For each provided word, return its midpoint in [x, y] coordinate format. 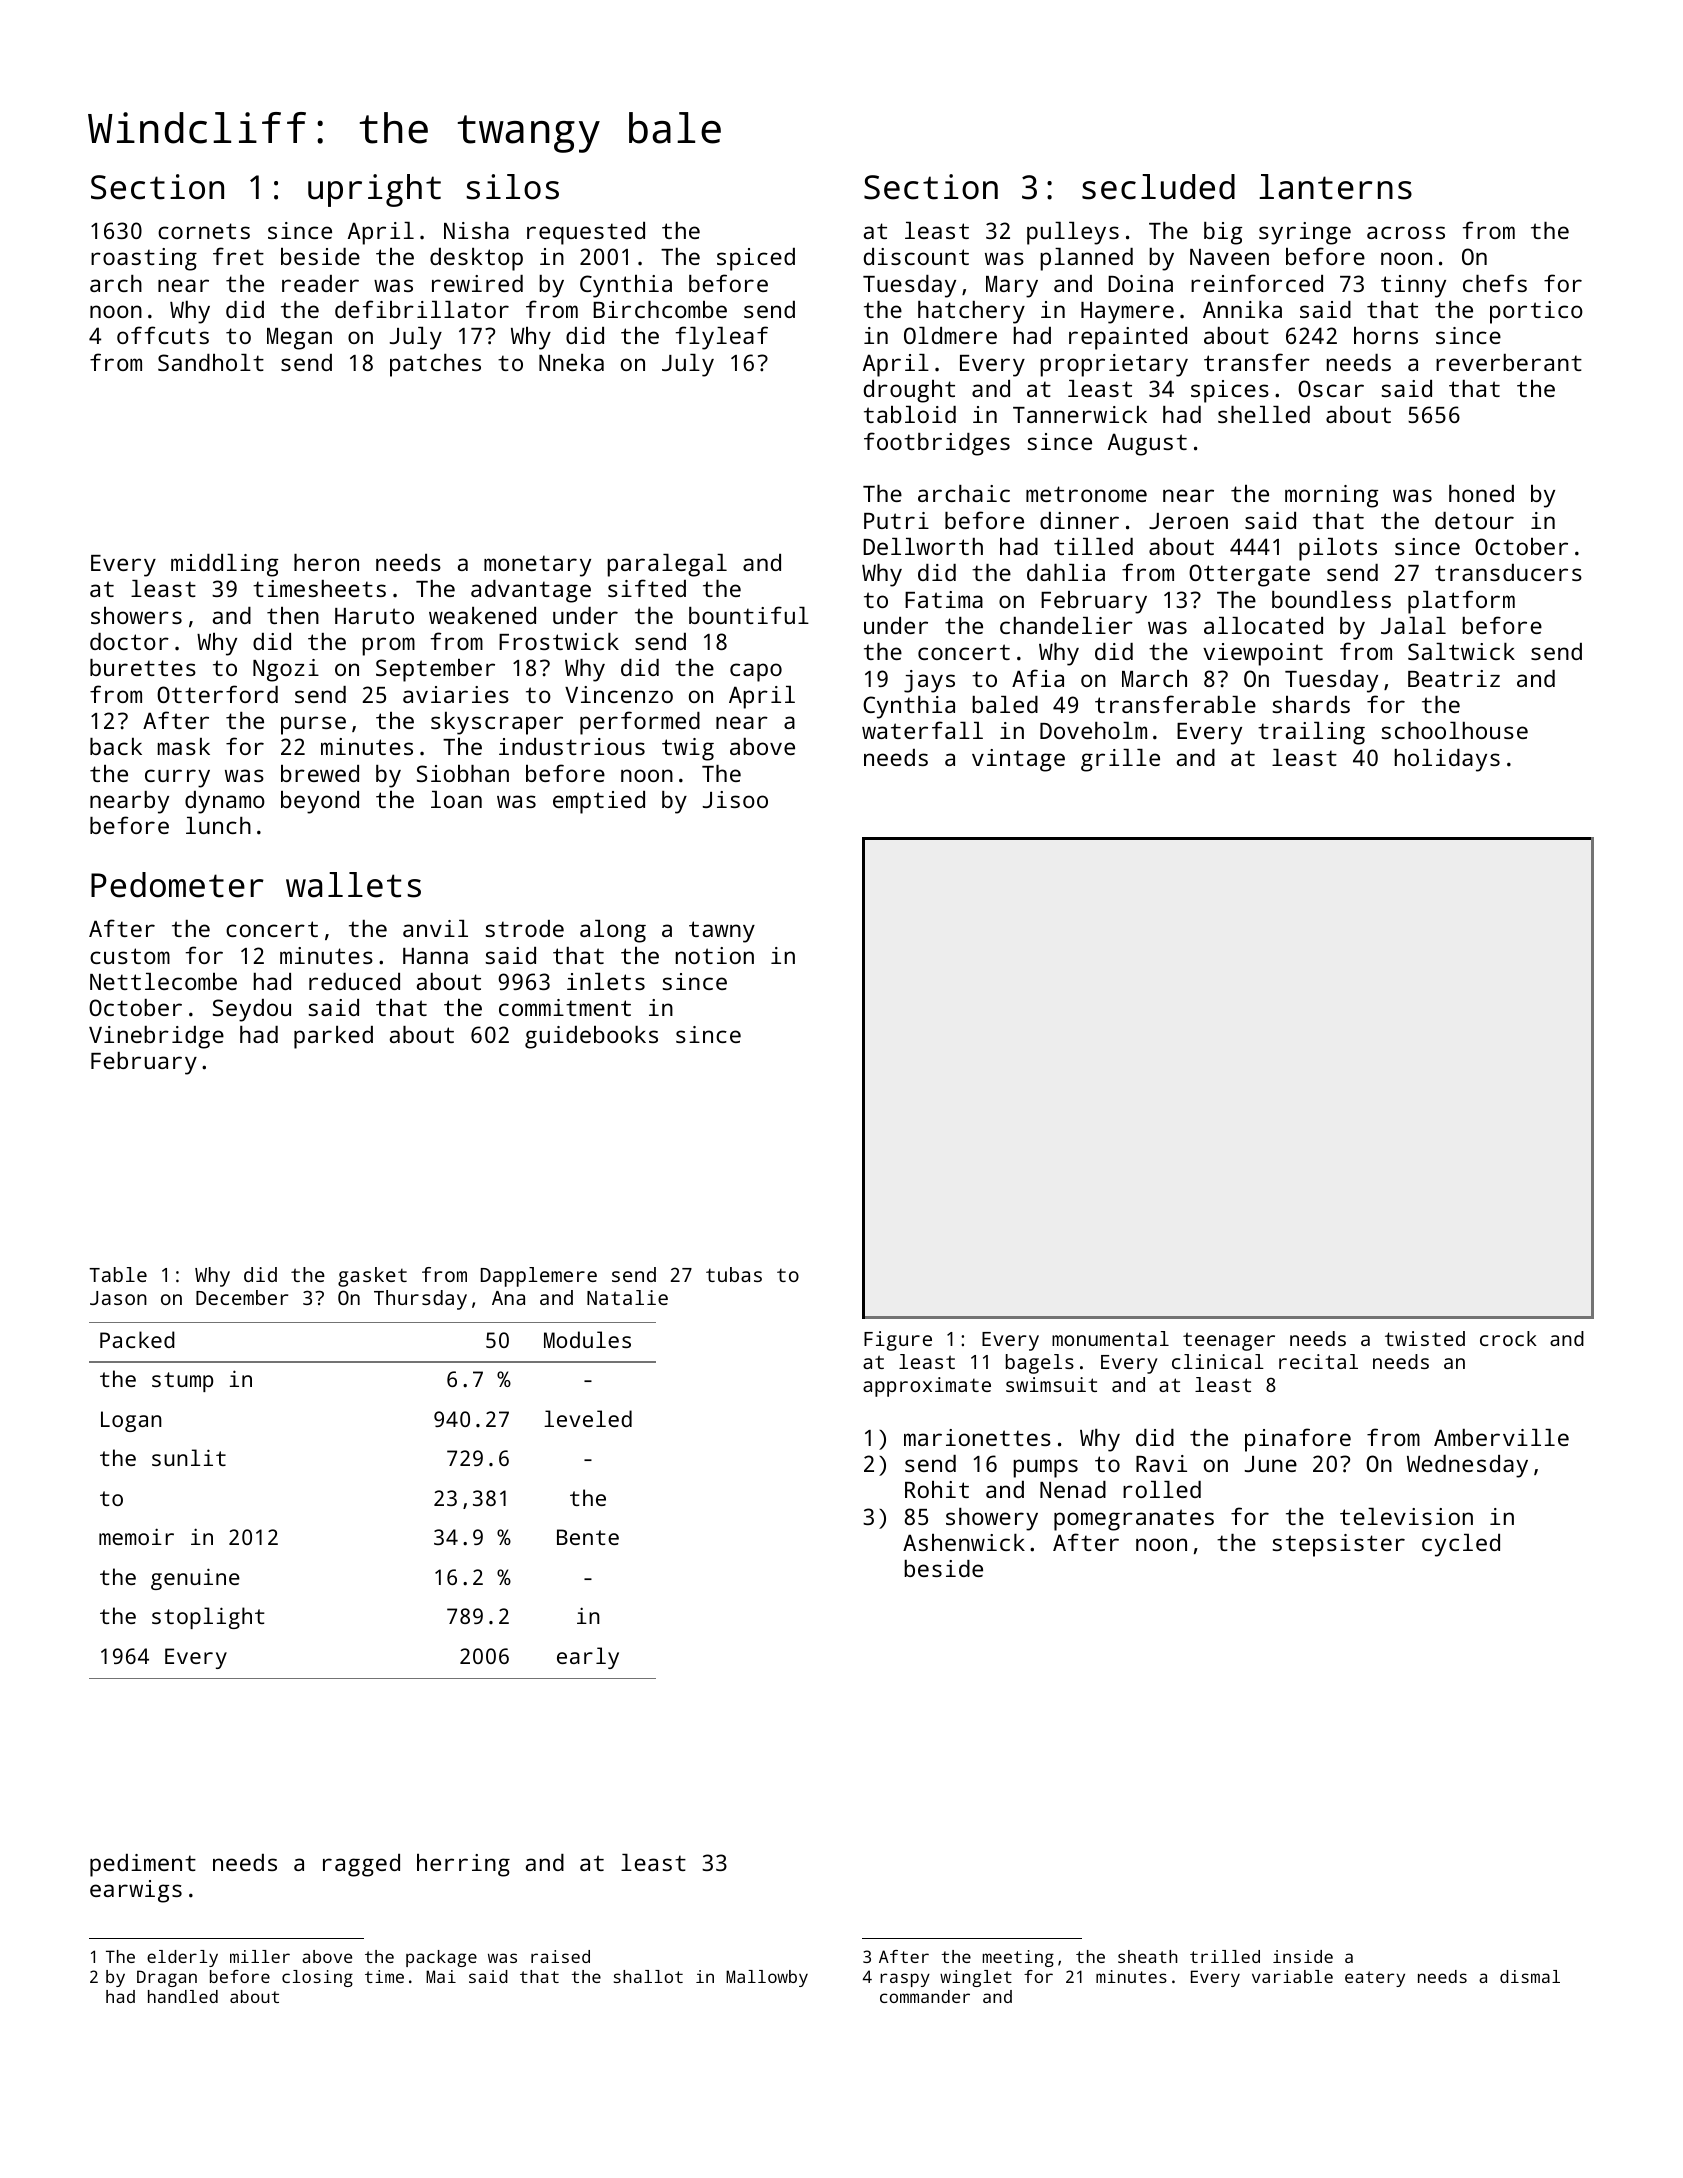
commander [925, 1996]
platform [1461, 602]
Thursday [420, 1300]
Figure [898, 1341]
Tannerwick [1080, 414]
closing [317, 1978]
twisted [1425, 1338]
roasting [144, 259]
